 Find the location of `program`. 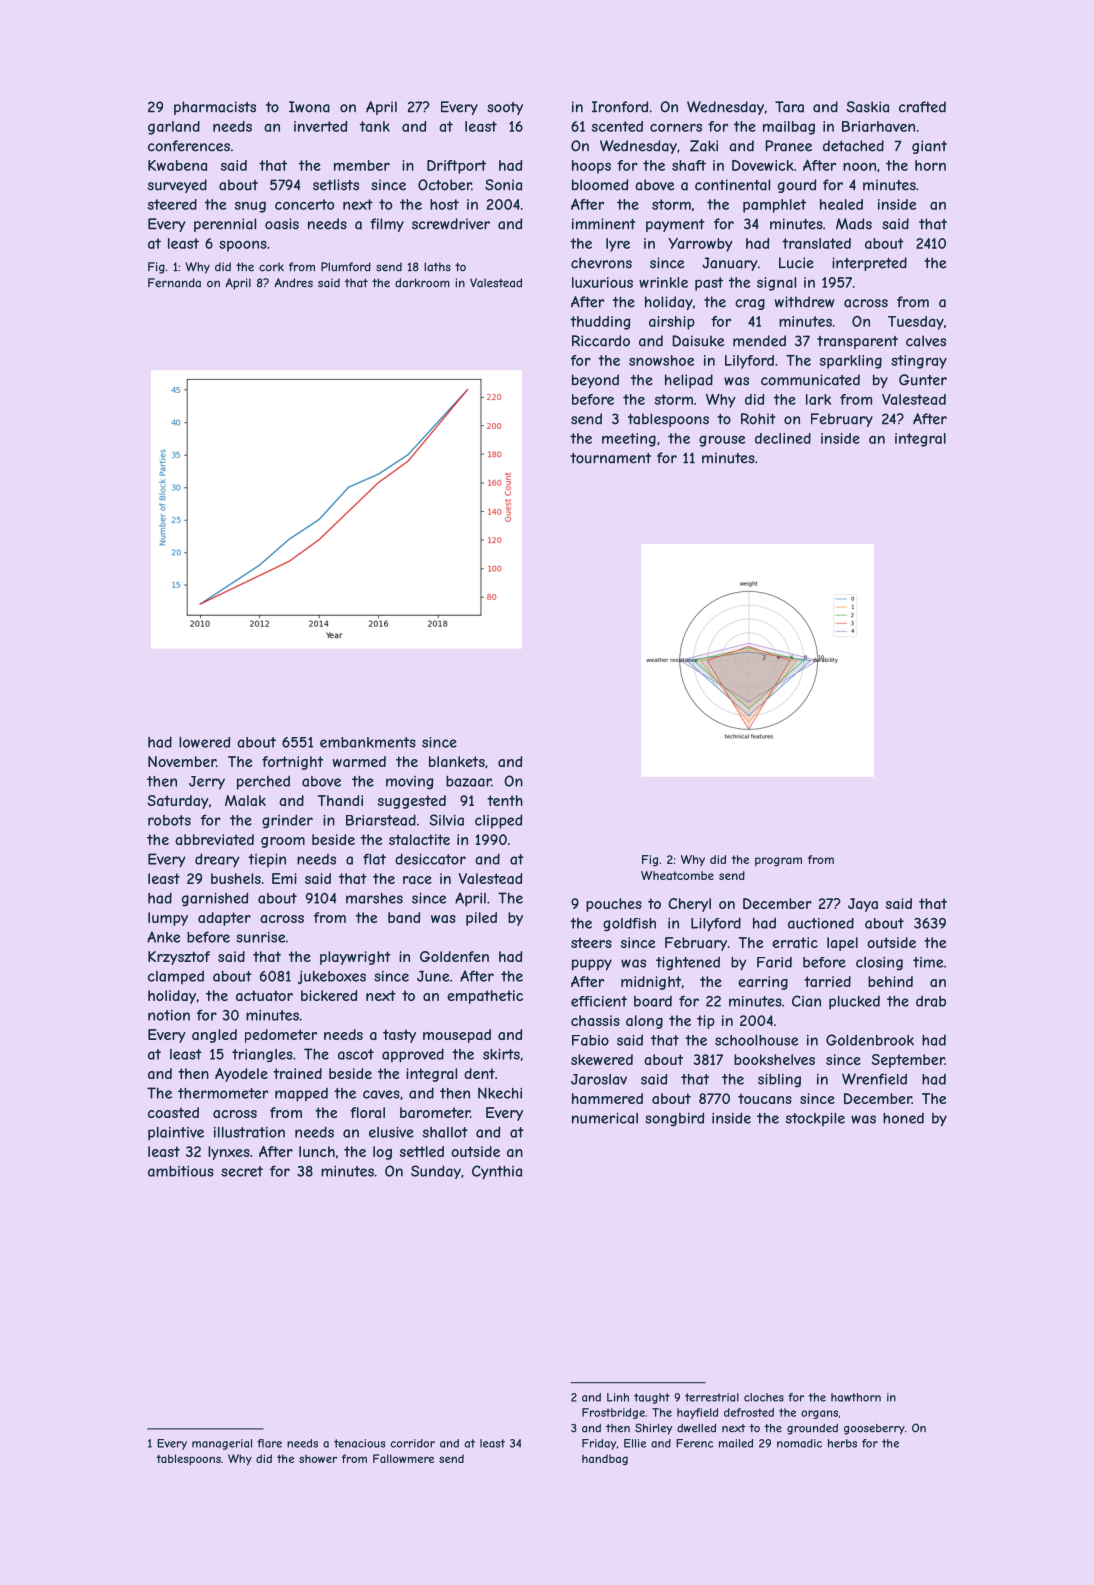

program is located at coordinates (778, 862).
